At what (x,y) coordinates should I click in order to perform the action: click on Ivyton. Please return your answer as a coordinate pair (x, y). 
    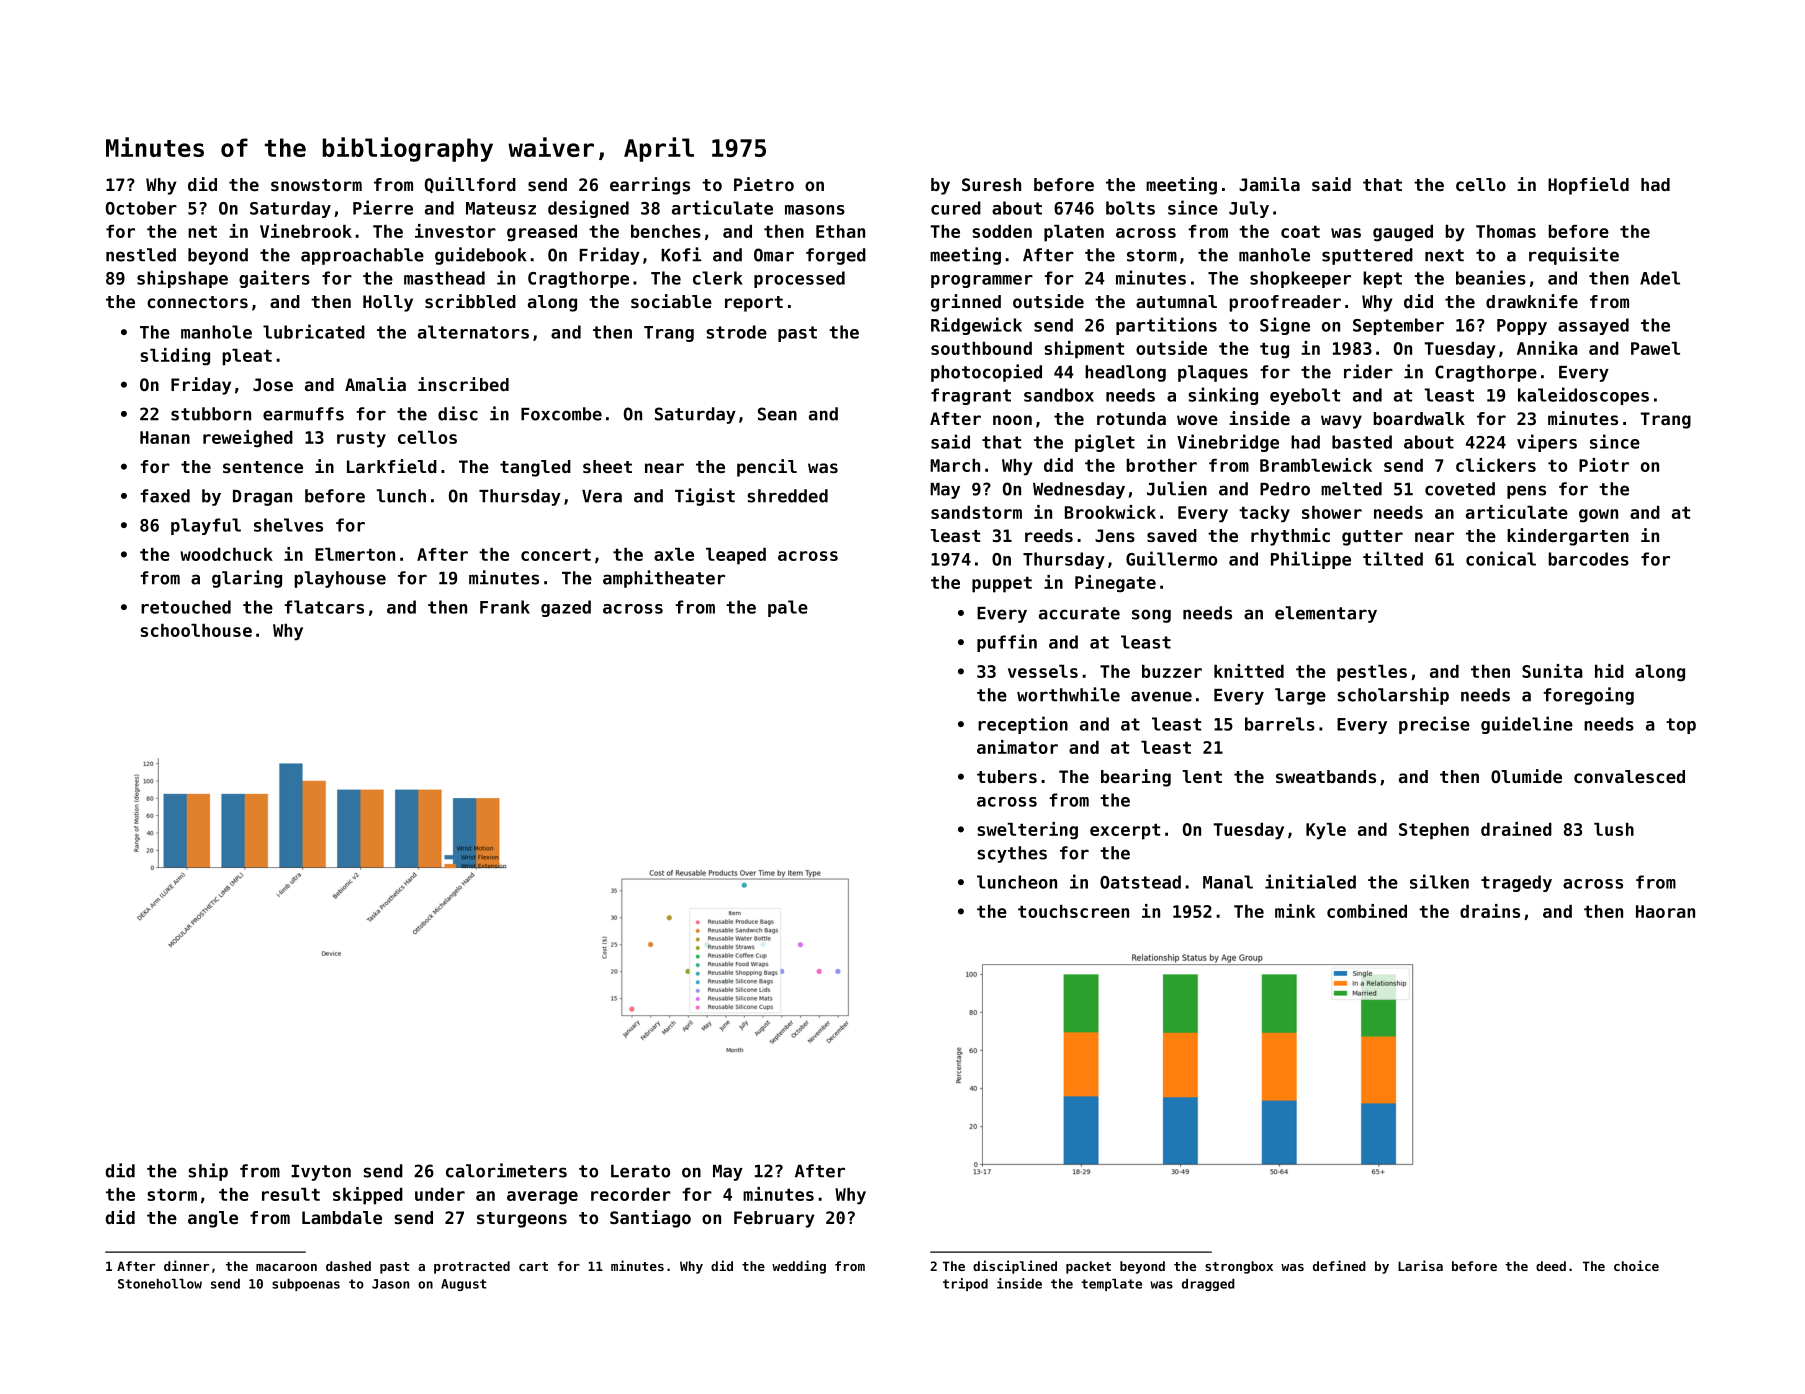
    Looking at the image, I should click on (321, 1173).
